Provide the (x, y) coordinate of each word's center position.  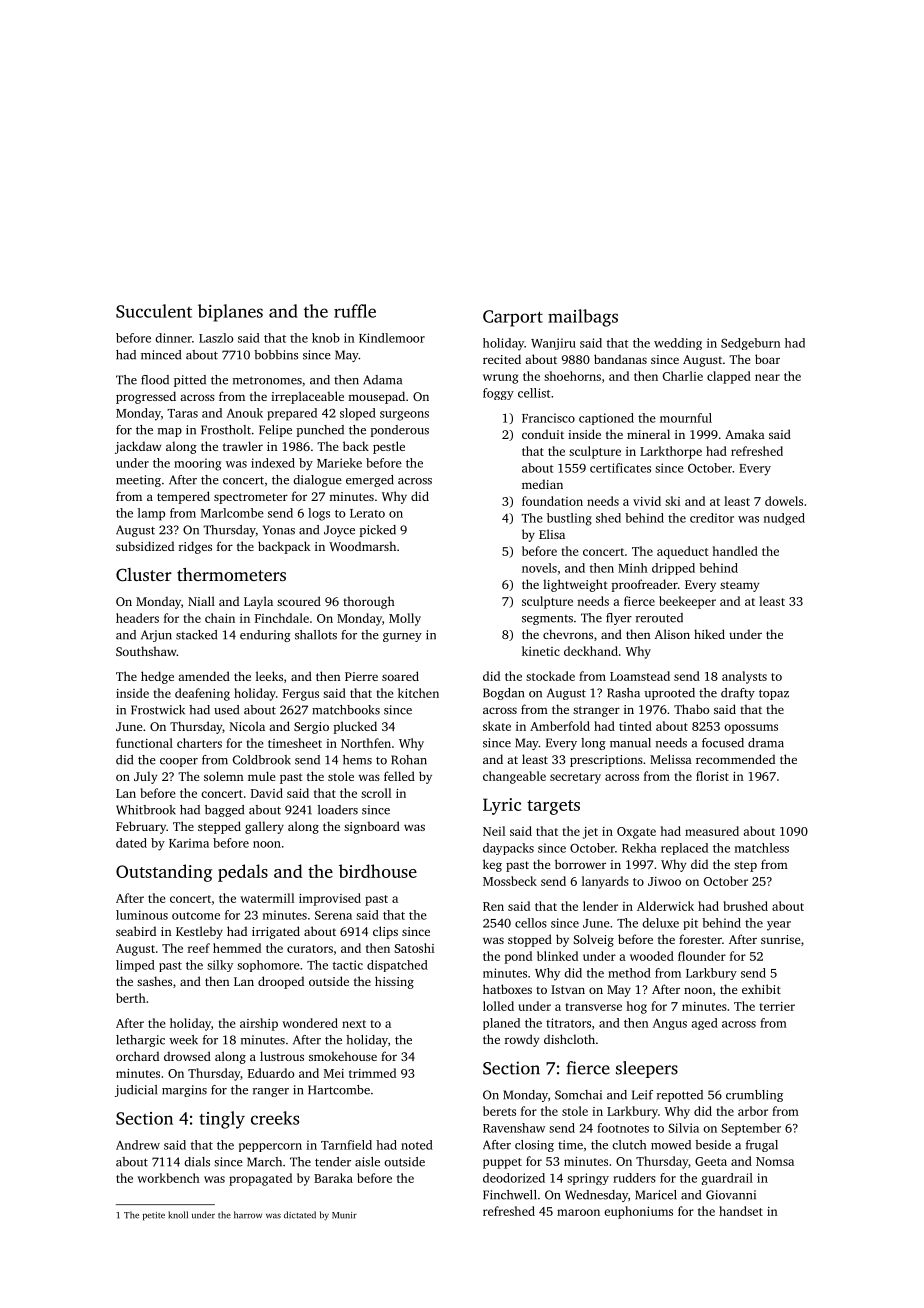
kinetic (541, 651)
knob (326, 338)
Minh (633, 568)
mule (261, 776)
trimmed (372, 1073)
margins (184, 1091)
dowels (784, 501)
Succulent (154, 311)
